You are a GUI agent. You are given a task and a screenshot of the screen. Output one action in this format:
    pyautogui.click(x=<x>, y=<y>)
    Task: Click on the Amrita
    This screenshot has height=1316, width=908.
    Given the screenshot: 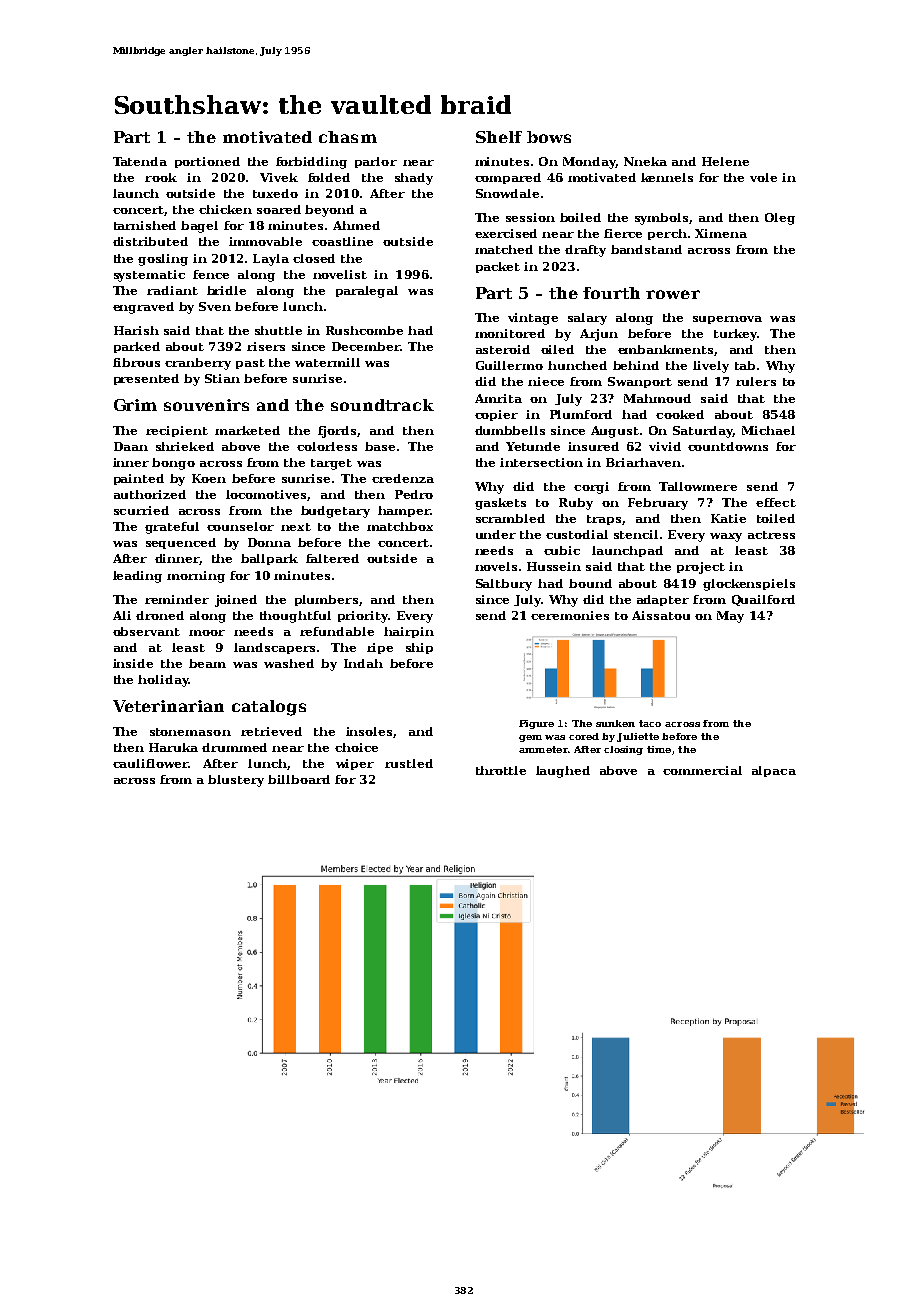 What is the action you would take?
    pyautogui.click(x=498, y=398)
